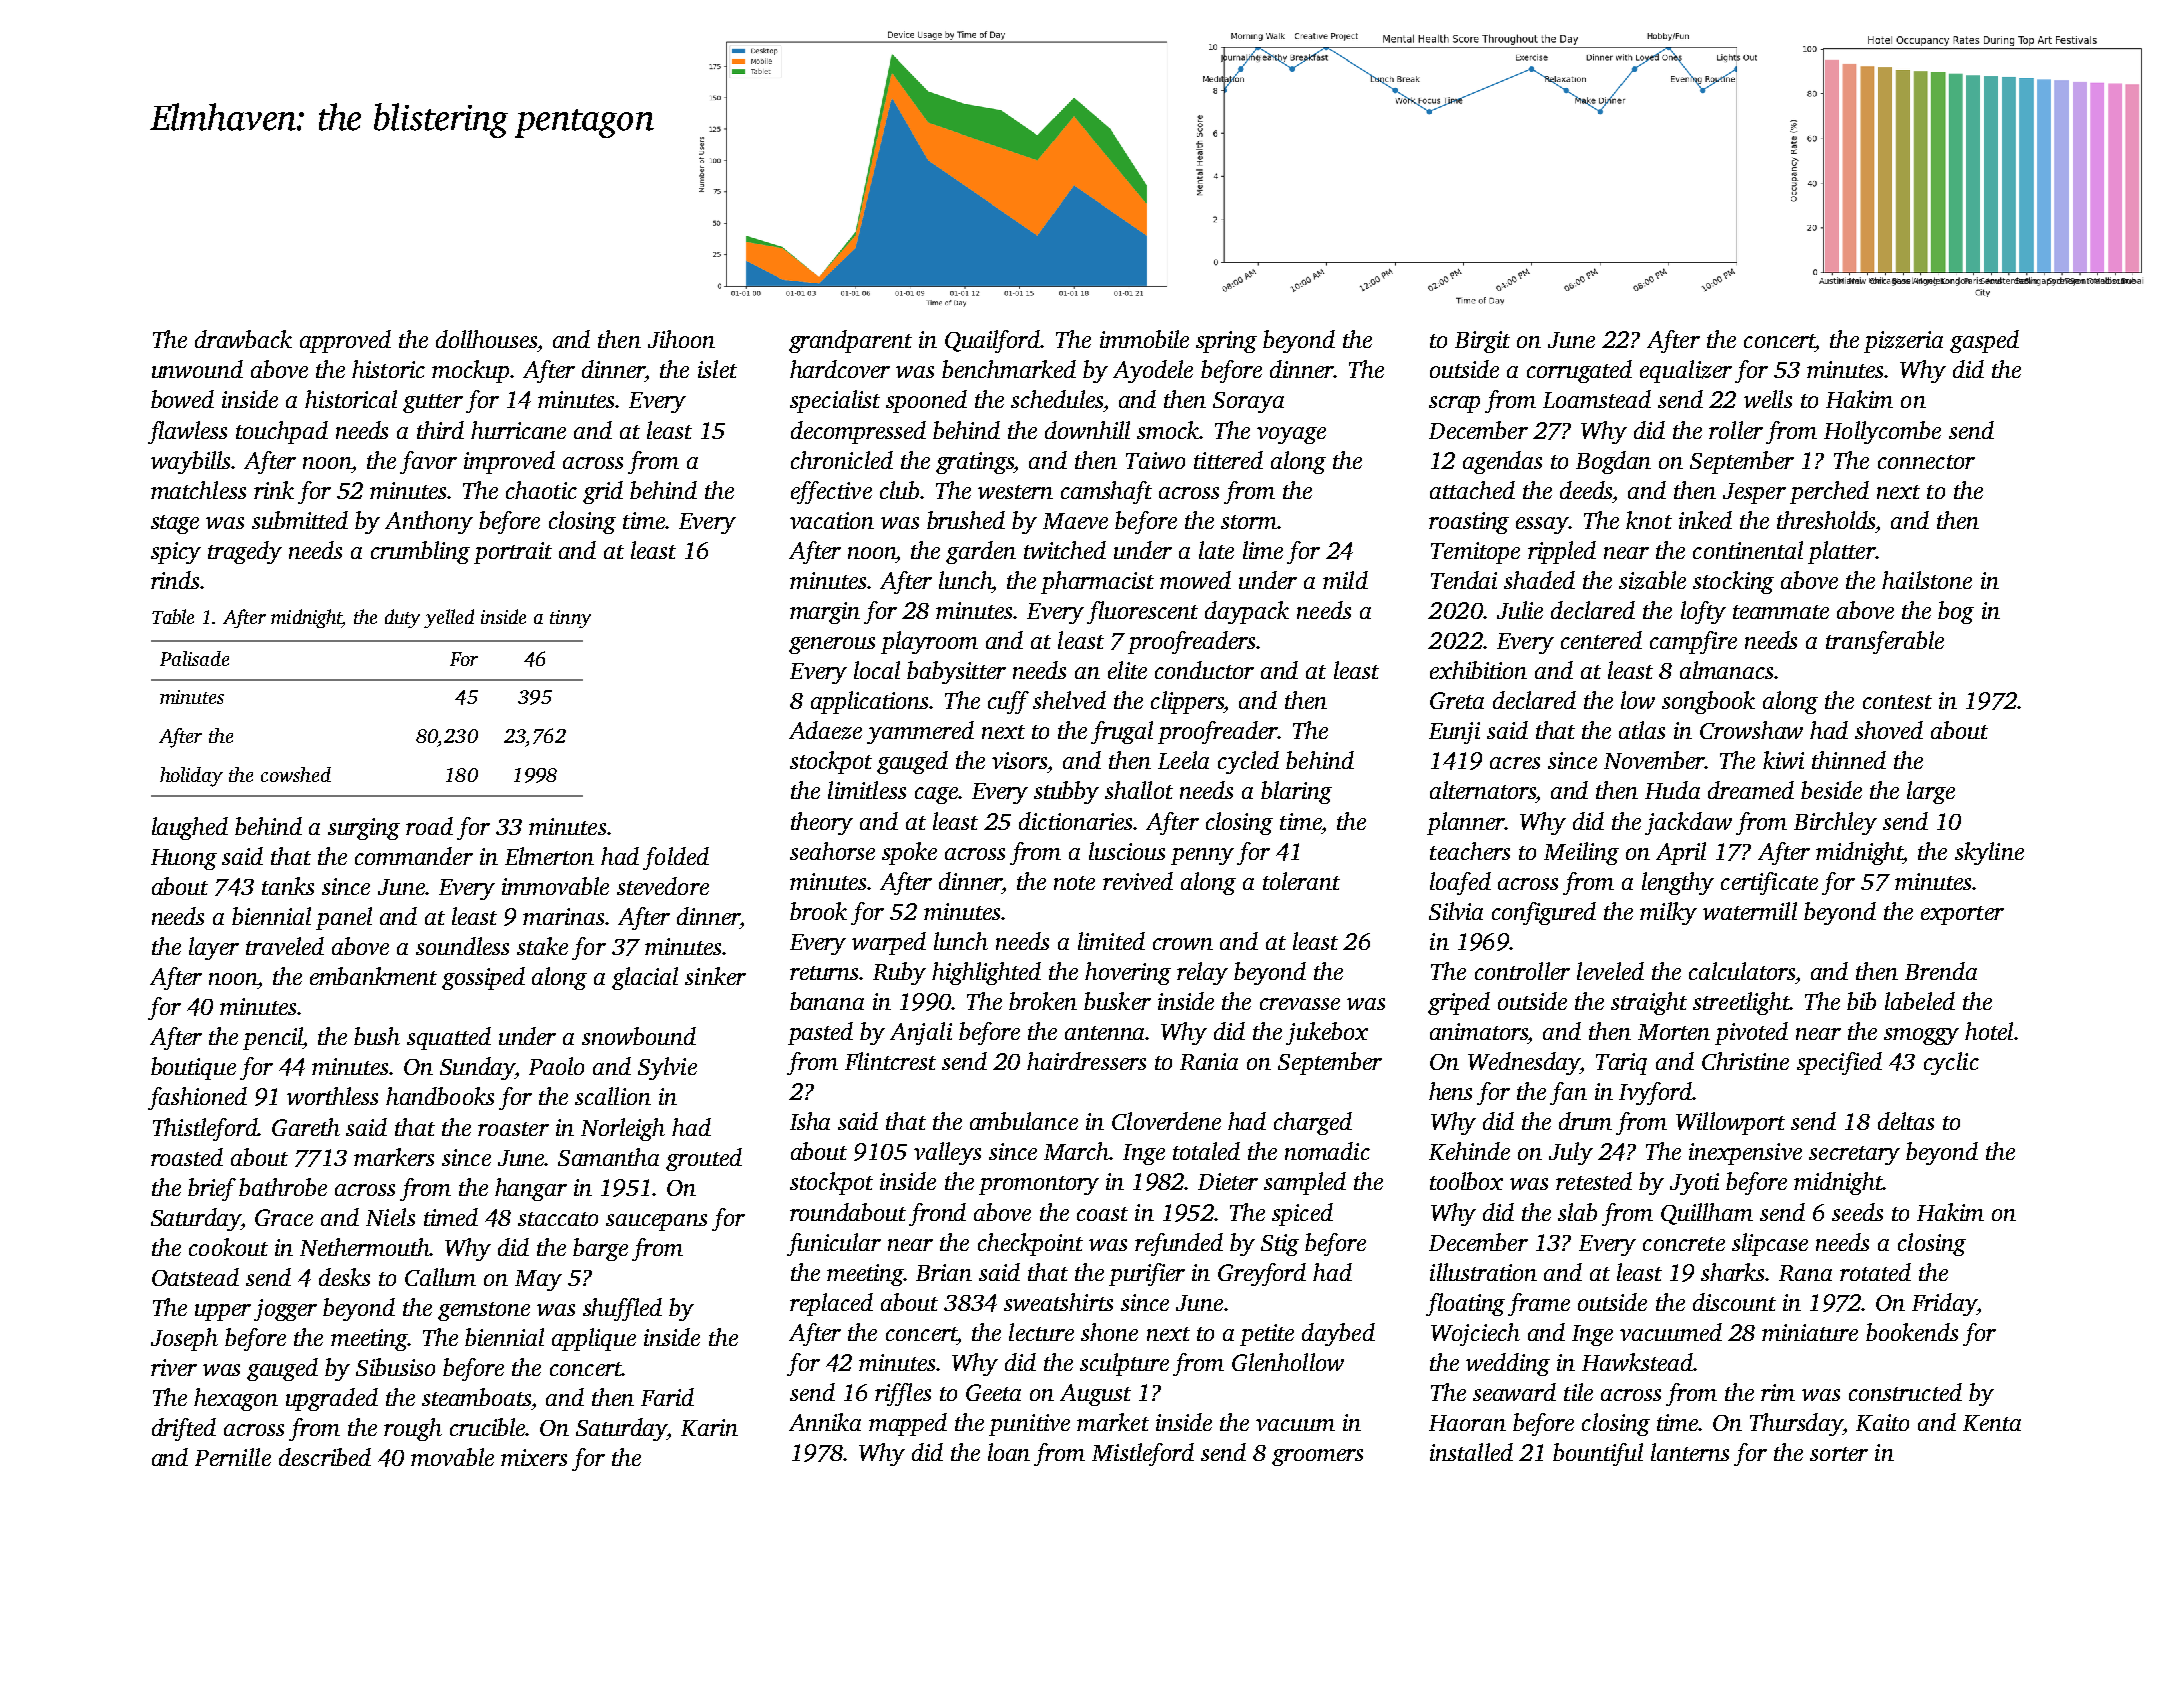  Describe the element at coordinates (850, 341) in the screenshot. I see `grandparent` at that location.
